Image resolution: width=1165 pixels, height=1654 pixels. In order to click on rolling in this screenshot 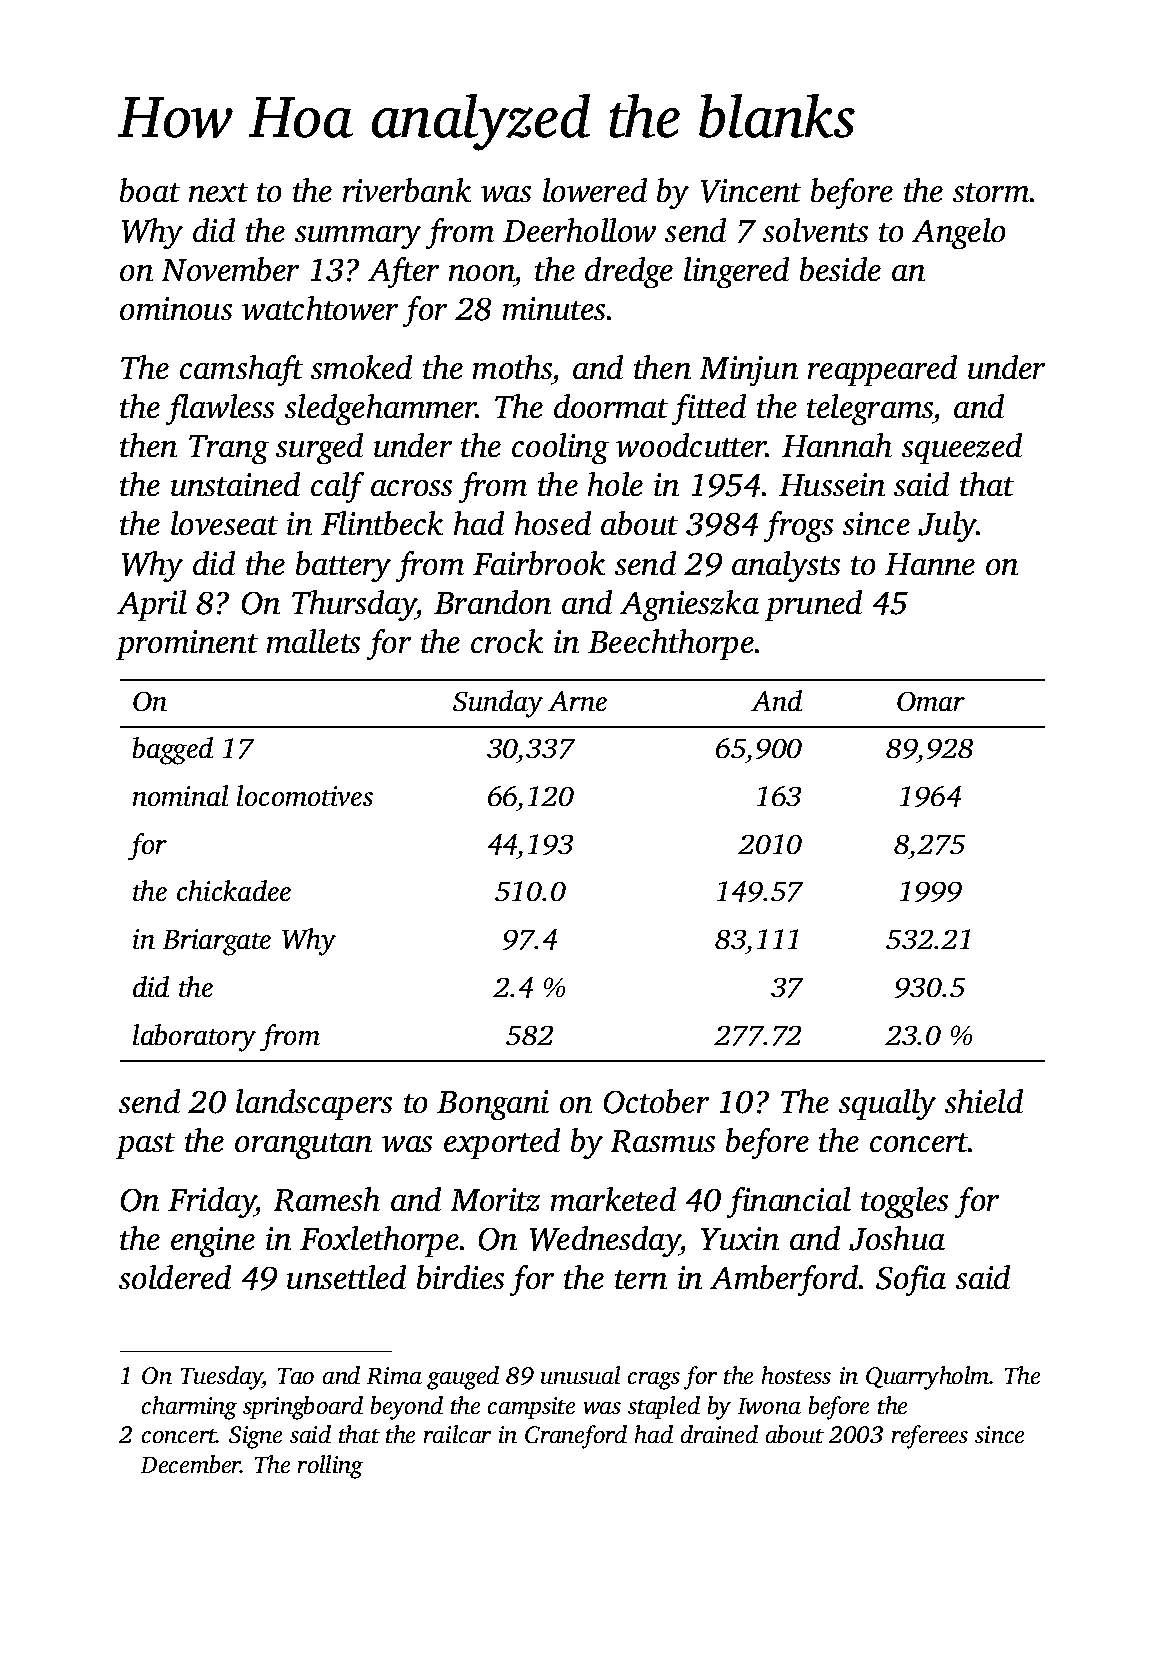, I will do `click(330, 1467)`.
